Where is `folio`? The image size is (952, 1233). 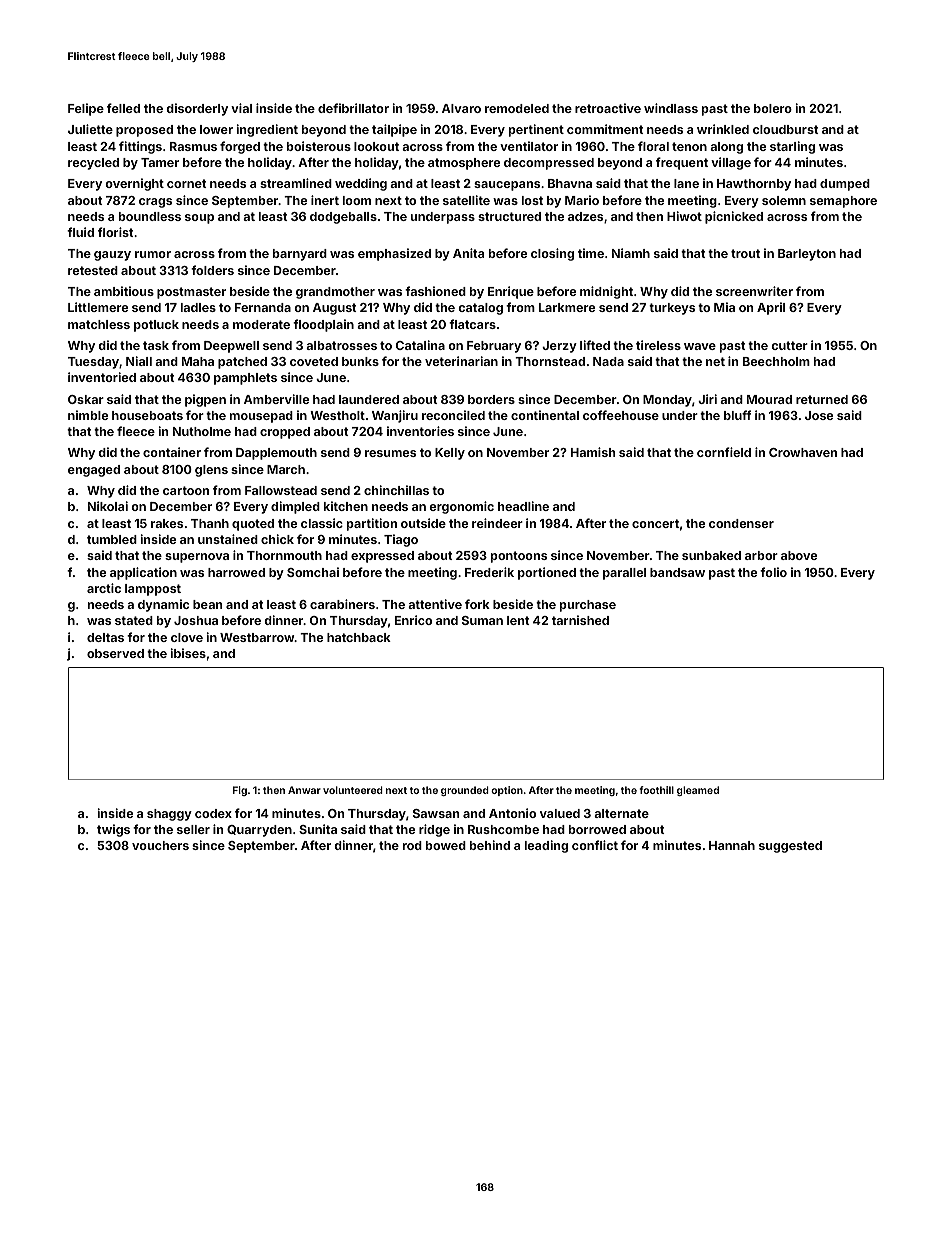
folio is located at coordinates (773, 572).
